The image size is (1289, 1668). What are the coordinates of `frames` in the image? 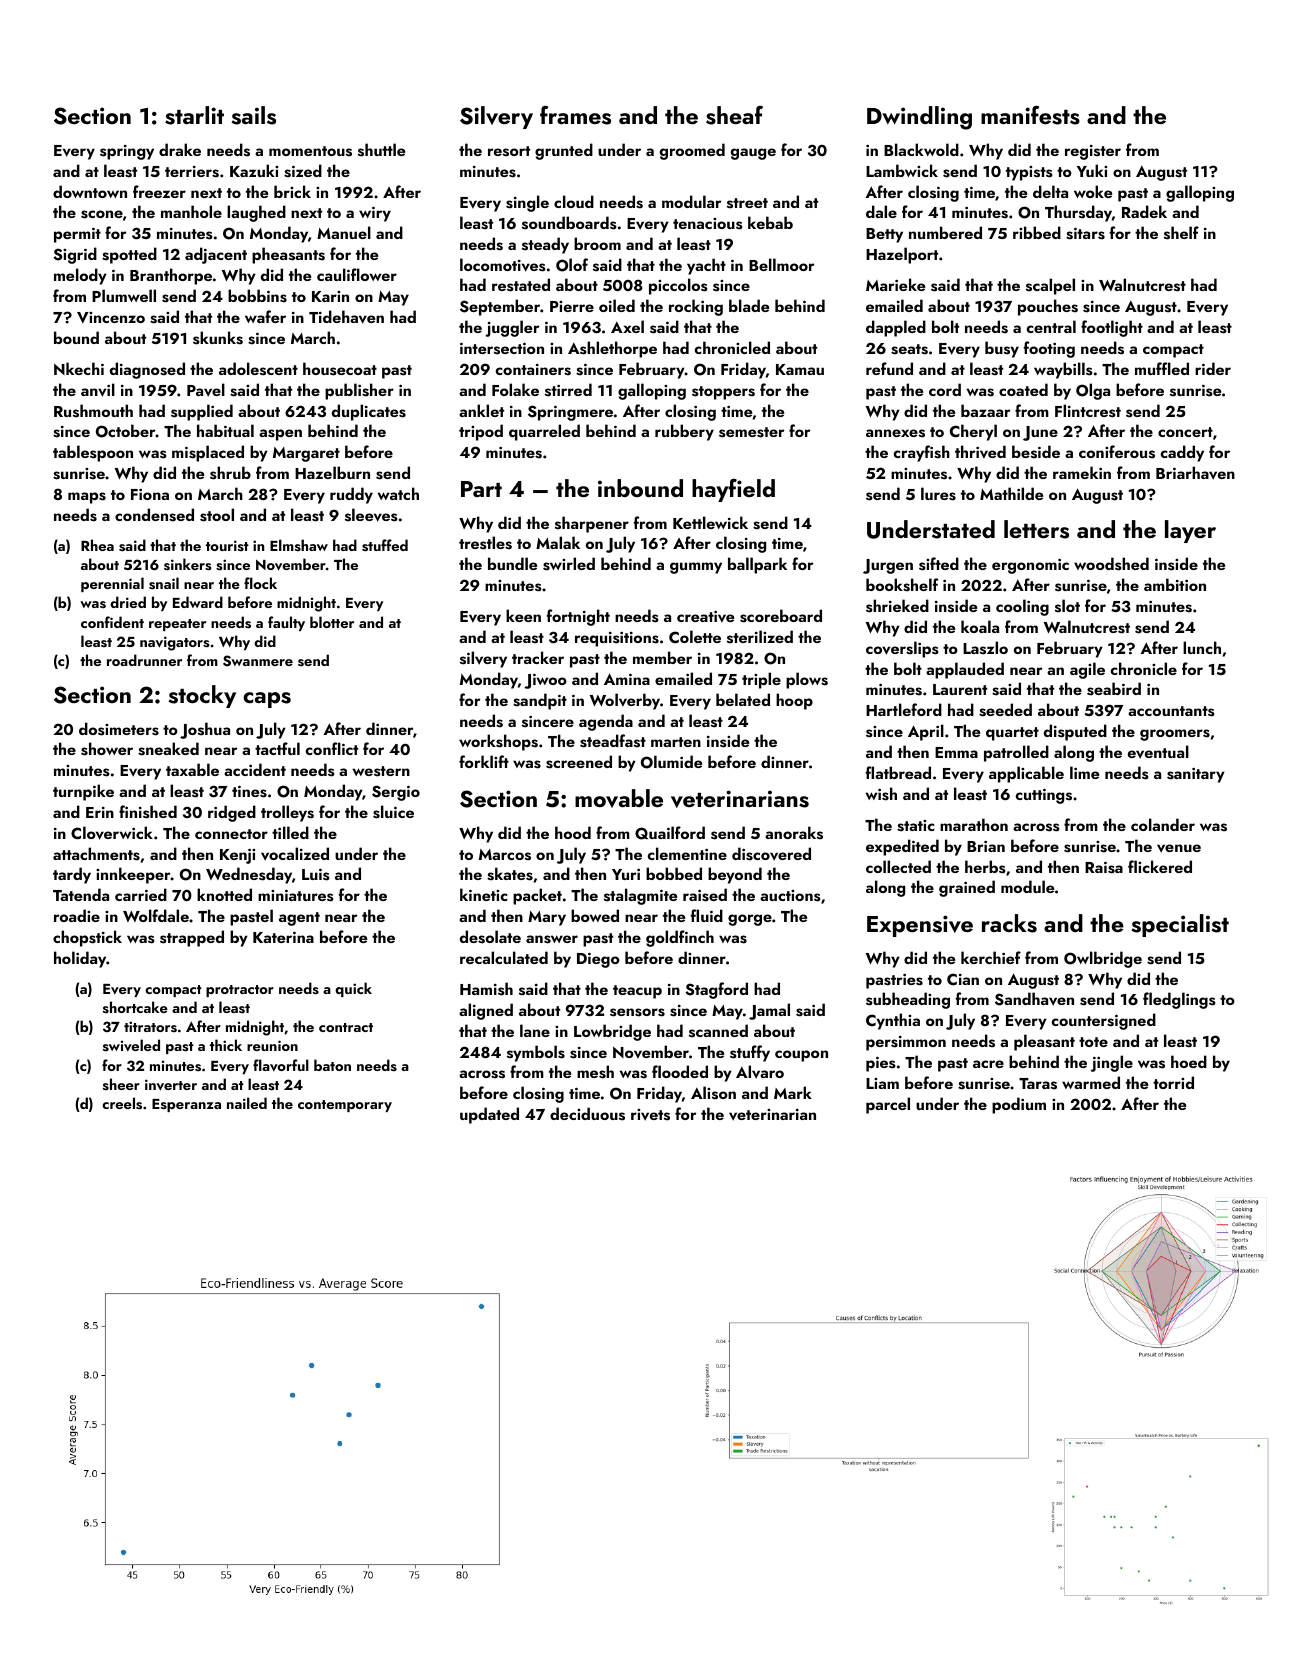 It's located at (575, 115).
